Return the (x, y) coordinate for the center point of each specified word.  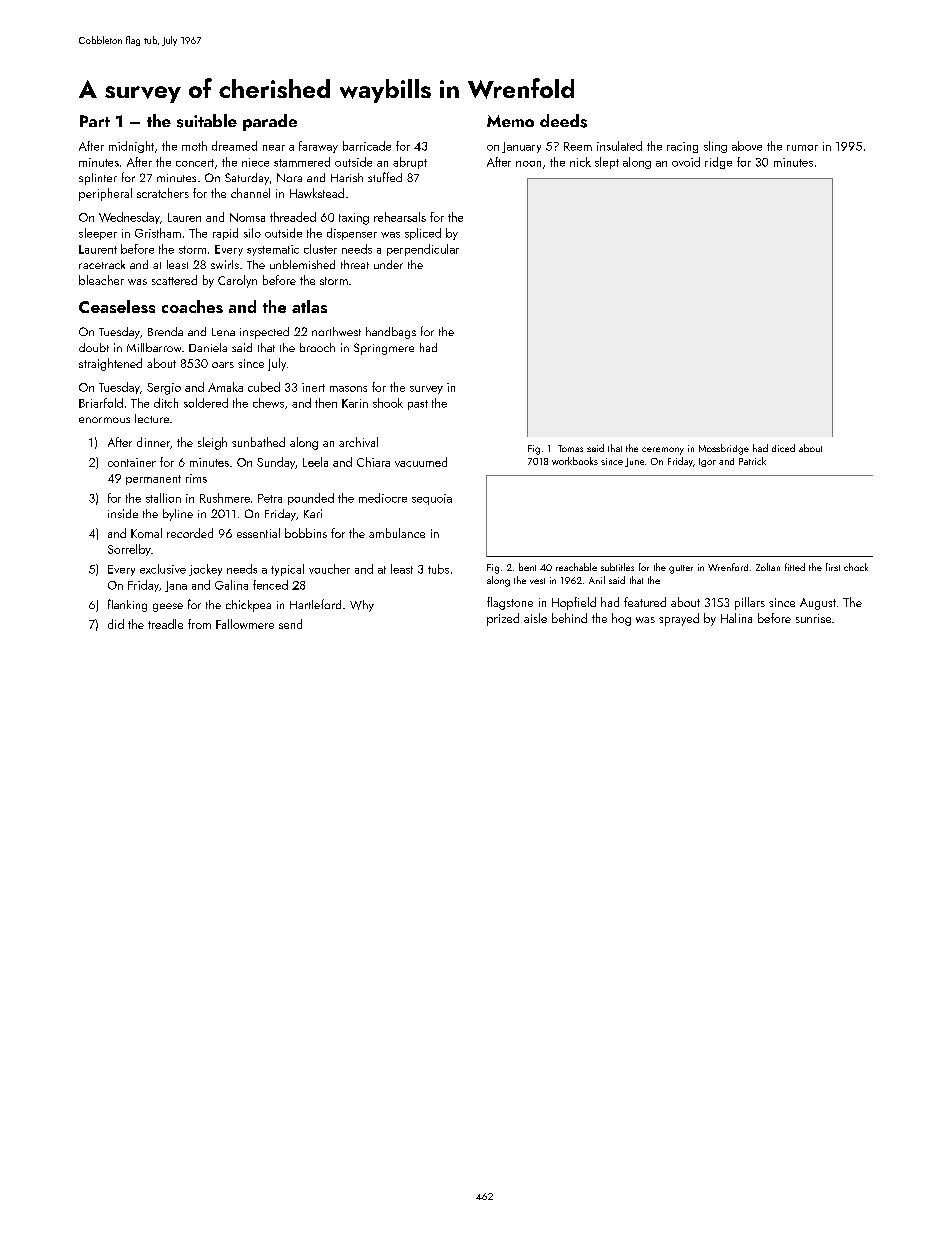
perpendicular (423, 250)
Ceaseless (117, 306)
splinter (98, 179)
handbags (391, 333)
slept (607, 163)
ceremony (663, 451)
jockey (205, 570)
